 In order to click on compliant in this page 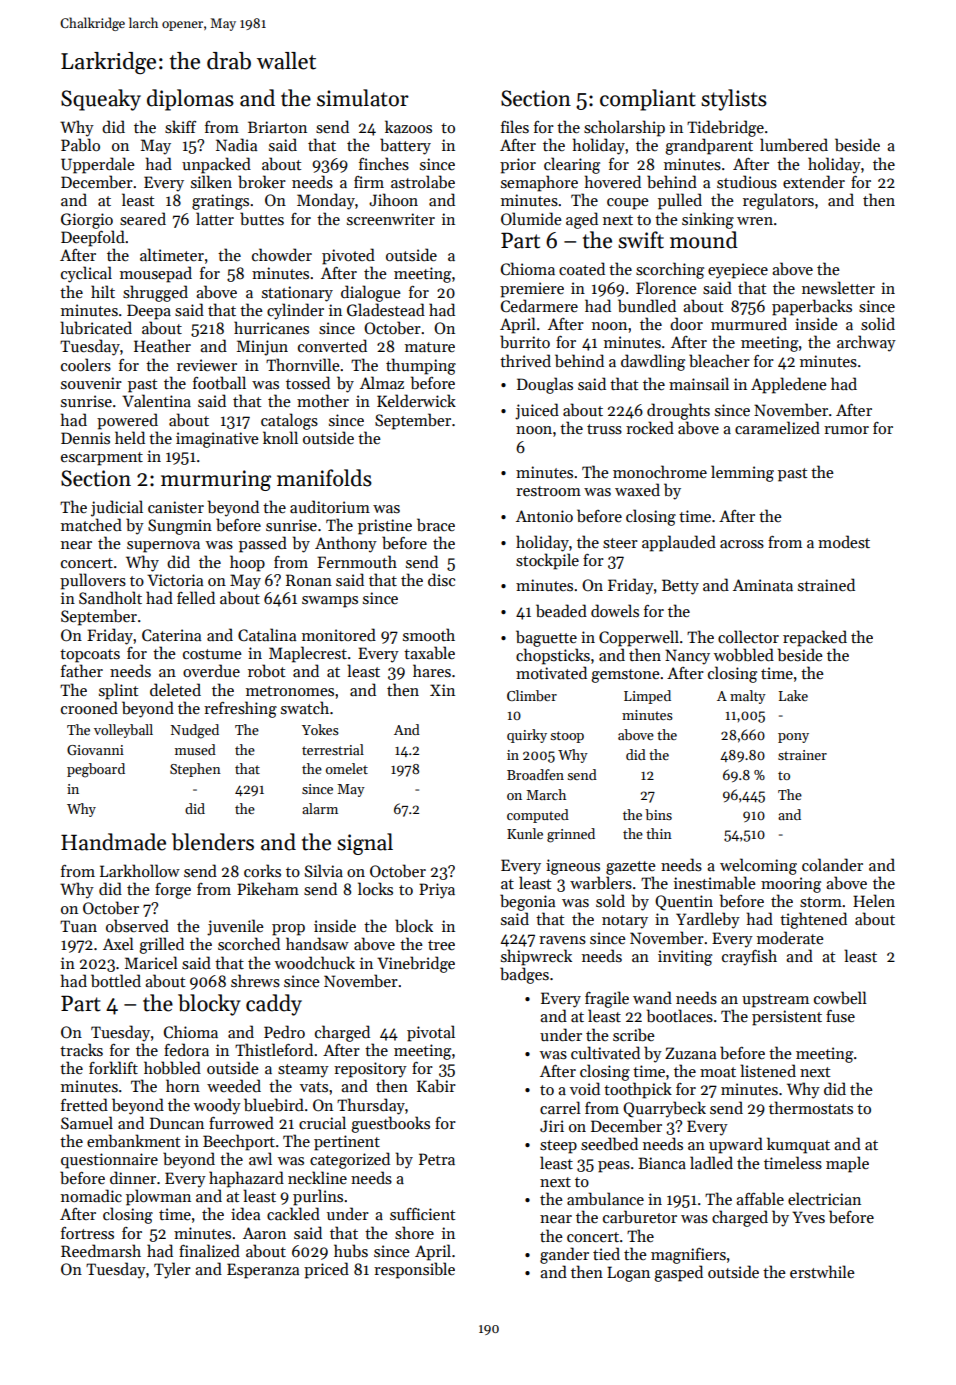, I will do `click(648, 100)`.
